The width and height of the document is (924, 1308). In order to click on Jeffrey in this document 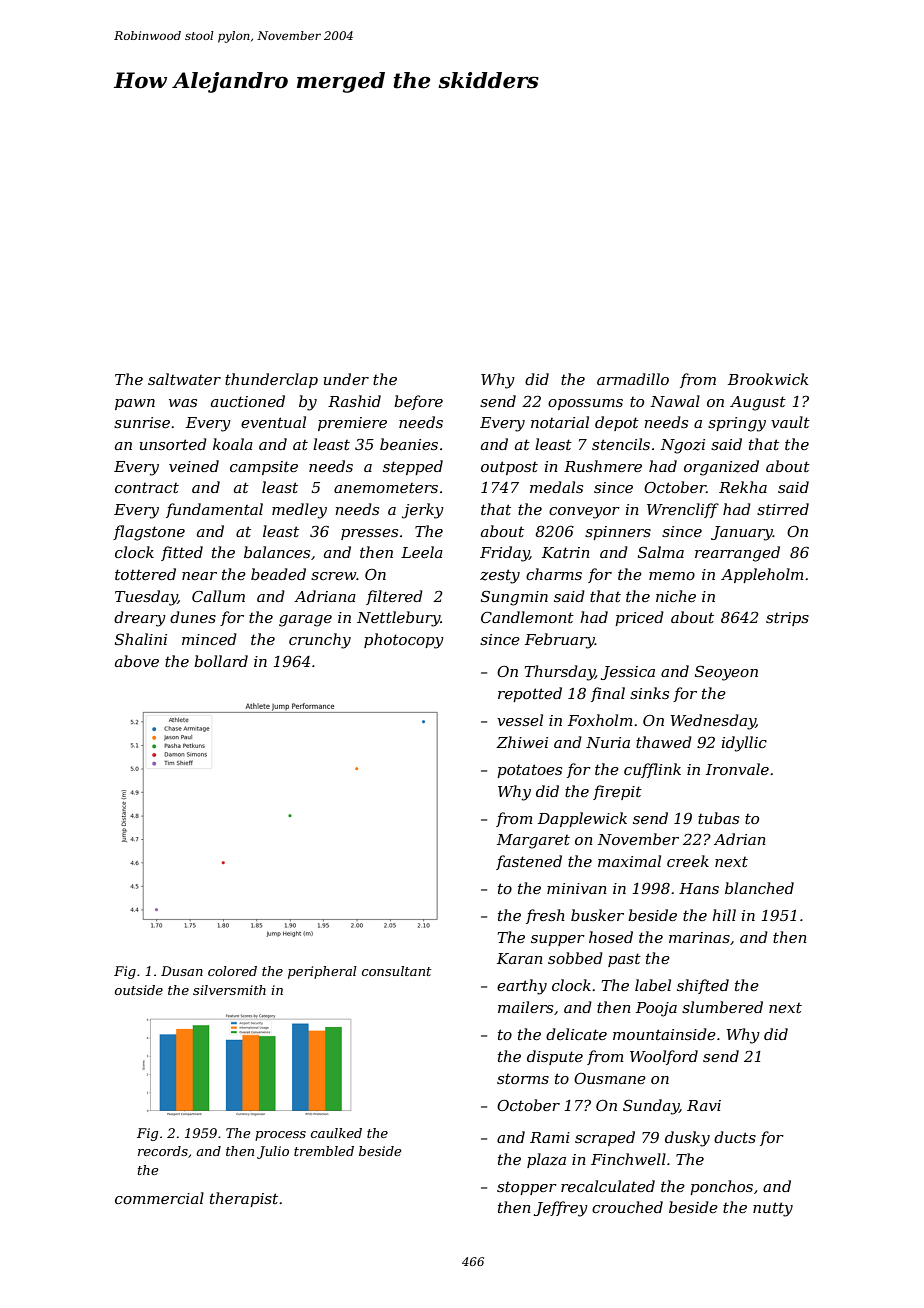, I will do `click(561, 1209)`.
